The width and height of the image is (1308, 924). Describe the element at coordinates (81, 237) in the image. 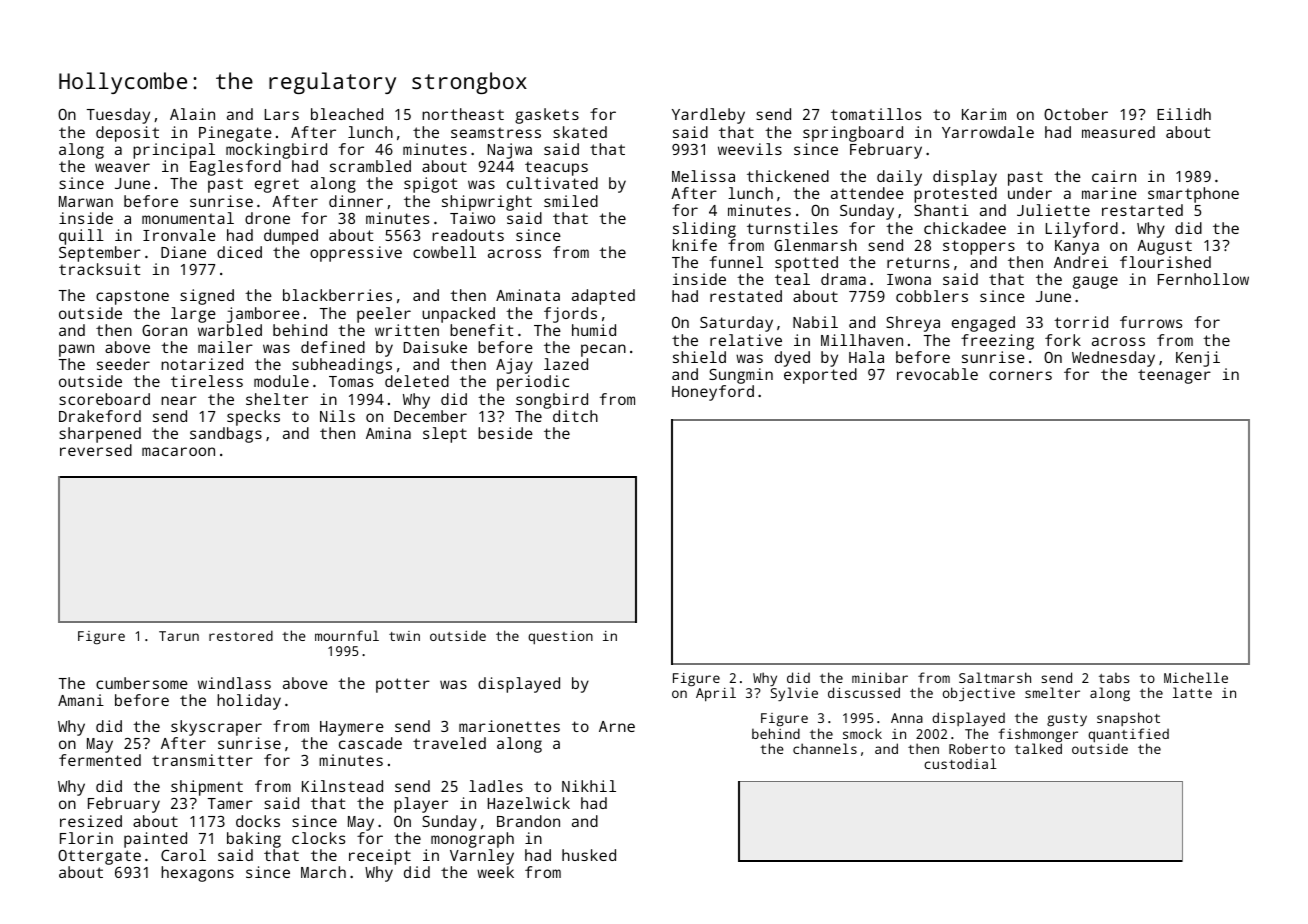

I see `quill` at that location.
